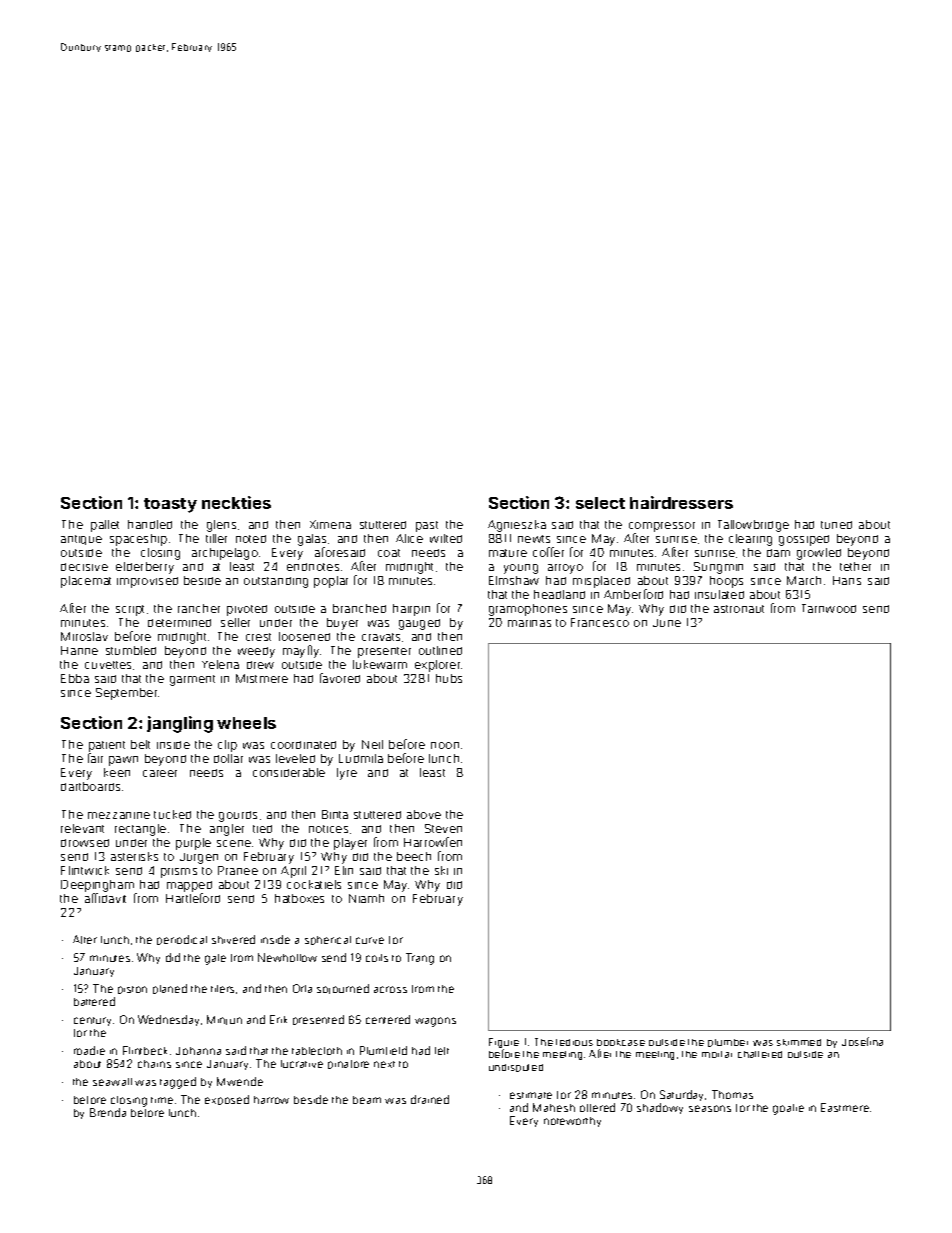 Image resolution: width=952 pixels, height=1233 pixels. I want to click on hairdressers, so click(681, 502).
